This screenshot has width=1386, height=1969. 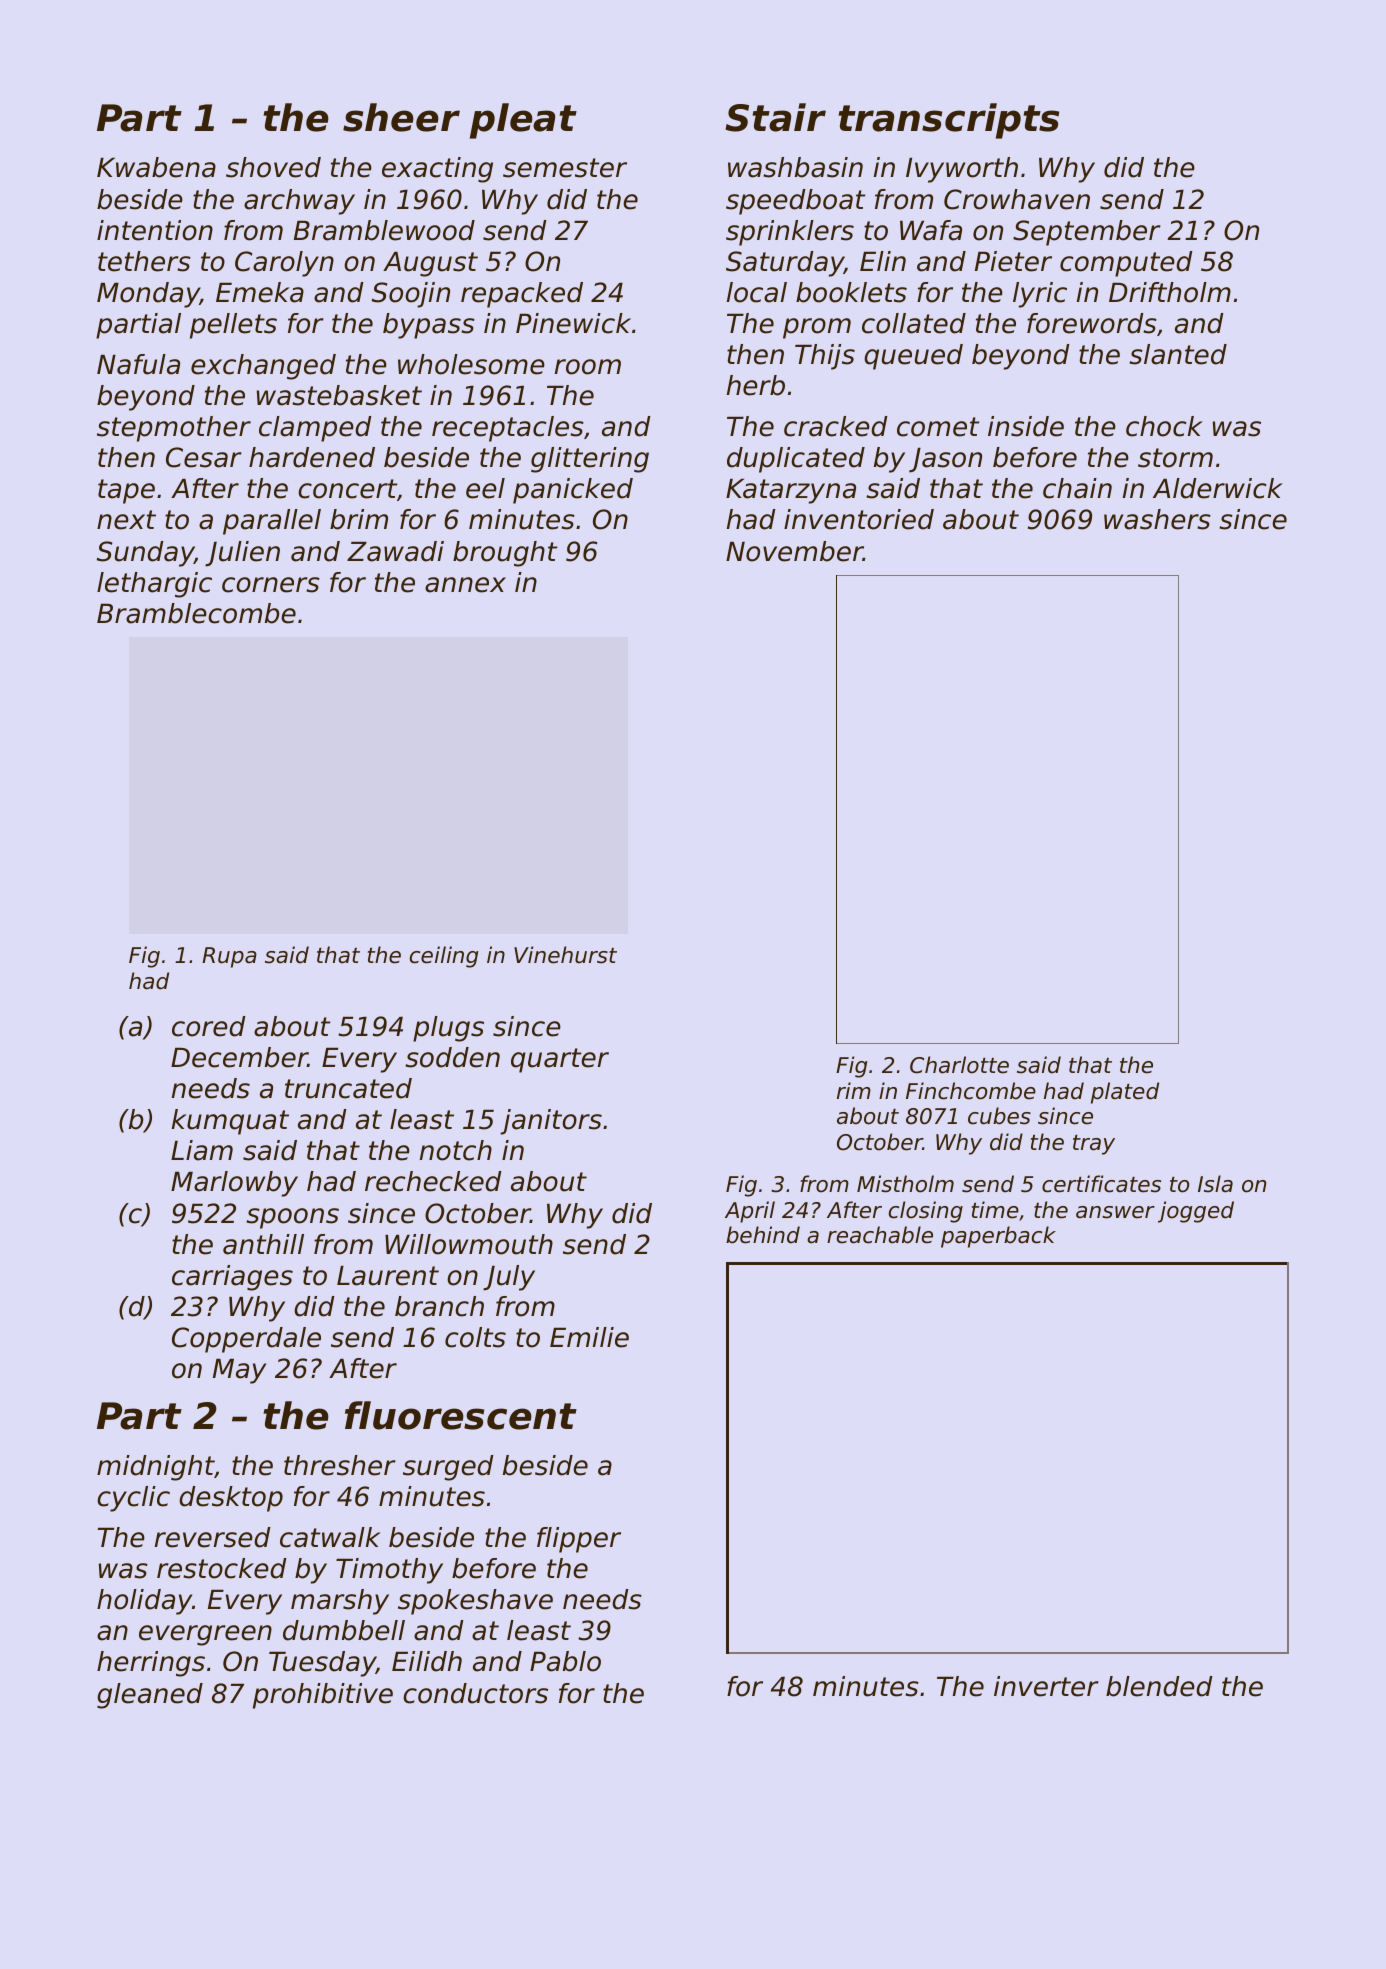 I want to click on November, so click(x=794, y=551).
